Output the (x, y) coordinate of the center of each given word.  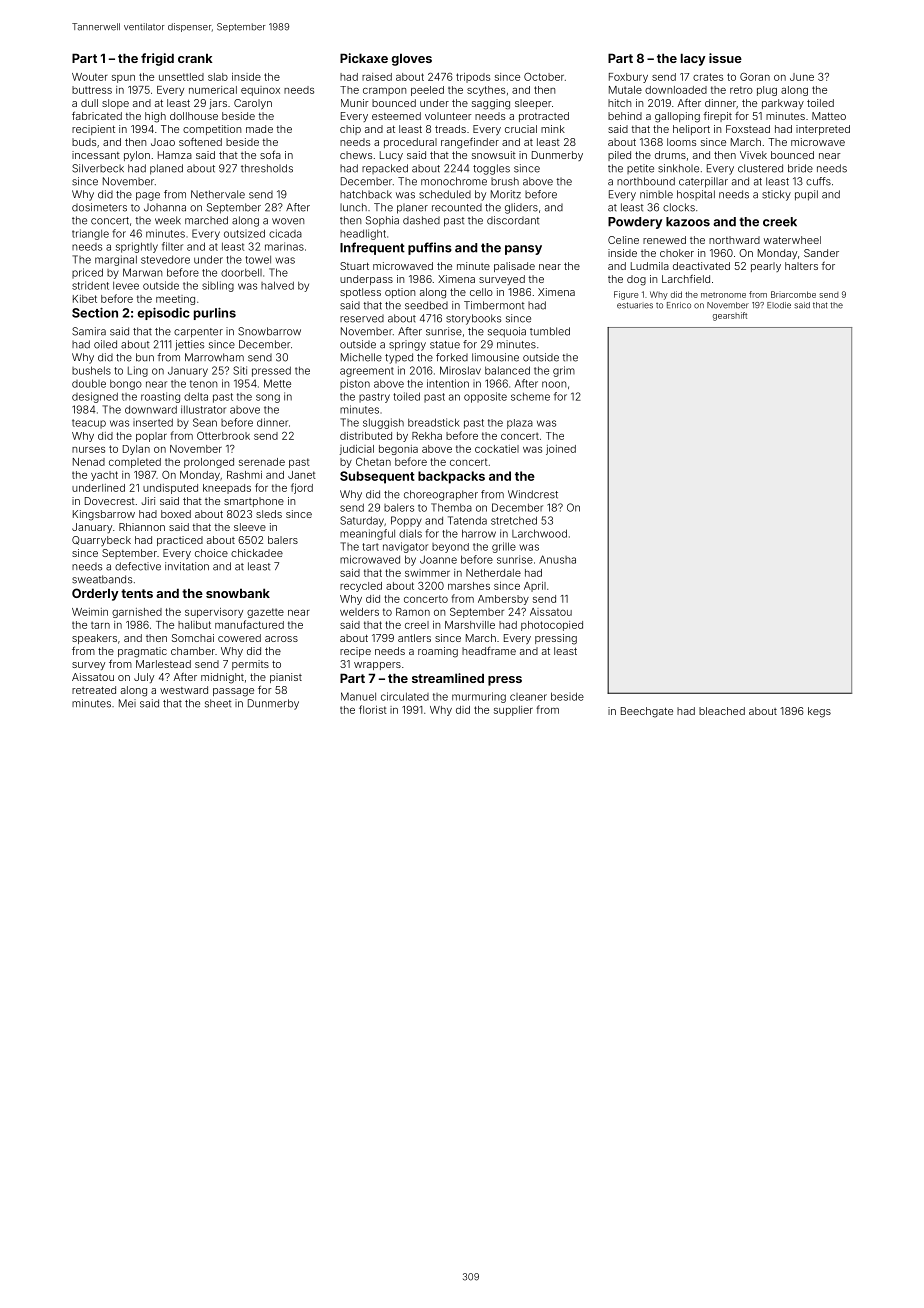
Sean (205, 422)
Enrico (679, 305)
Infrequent (372, 248)
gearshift (730, 316)
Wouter (90, 77)
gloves (412, 60)
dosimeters (99, 207)
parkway (783, 104)
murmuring (479, 697)
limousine (495, 357)
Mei (127, 703)
